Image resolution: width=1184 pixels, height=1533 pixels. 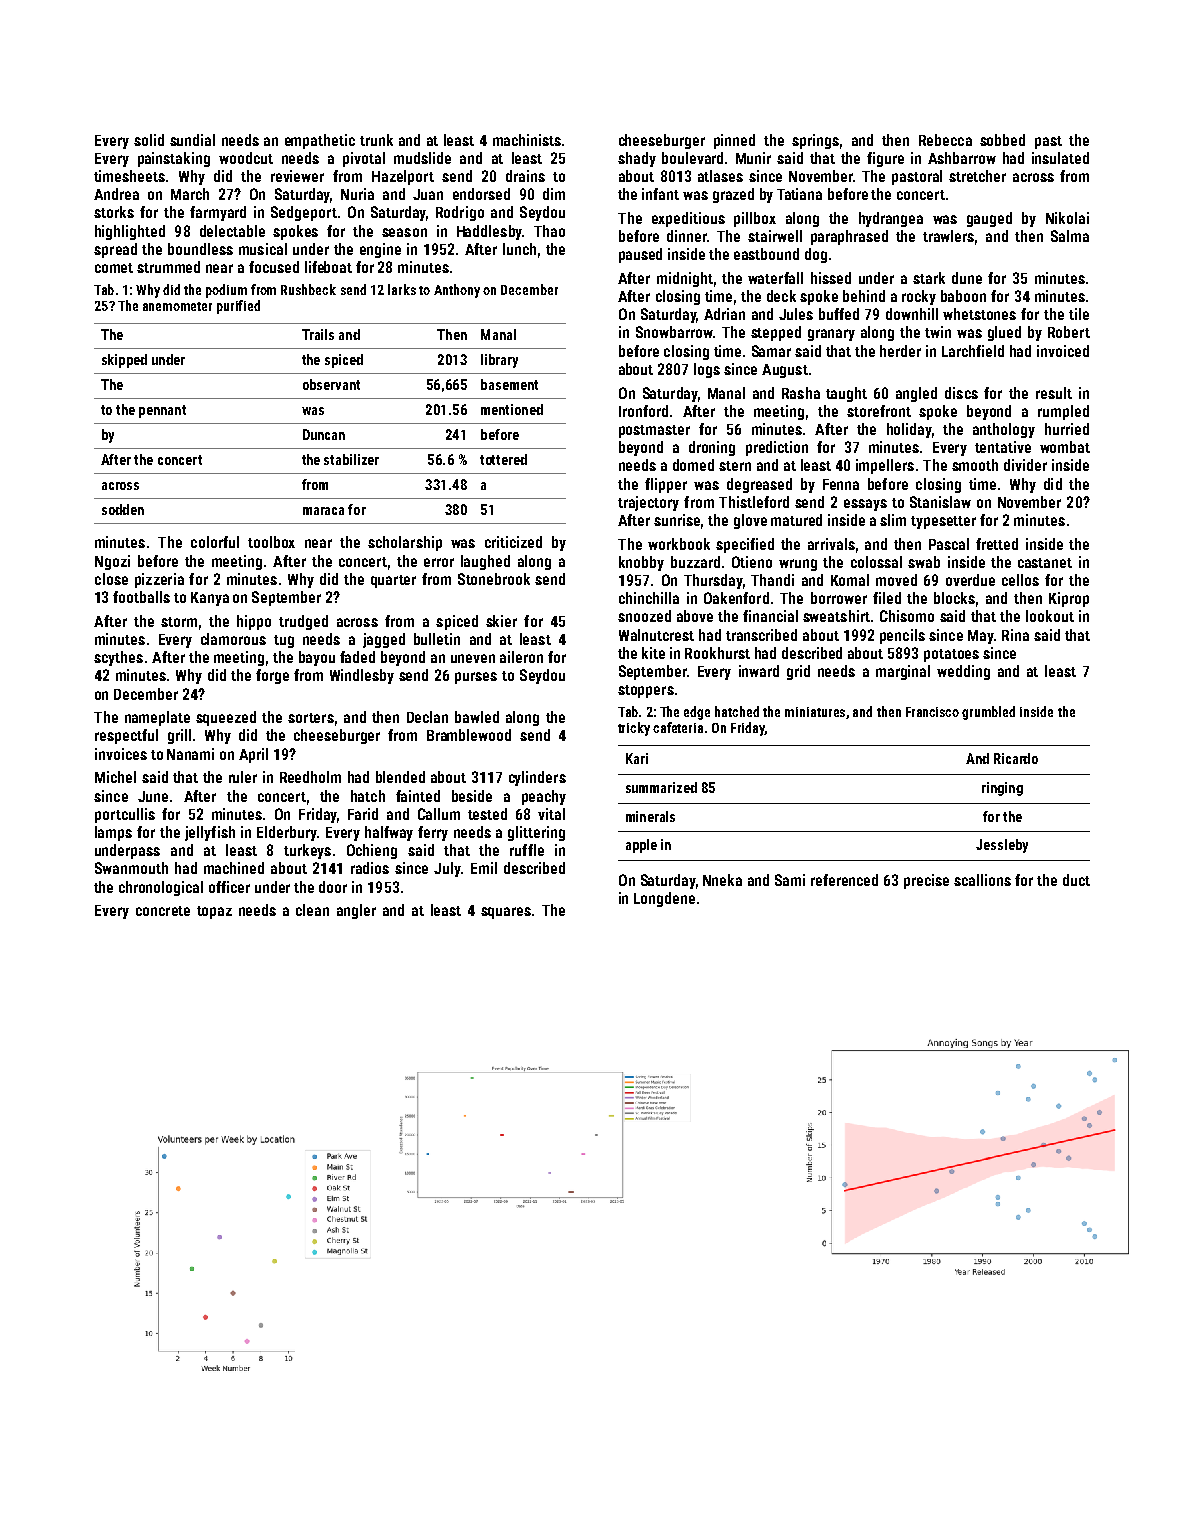 I want to click on painstaking, so click(x=174, y=159).
